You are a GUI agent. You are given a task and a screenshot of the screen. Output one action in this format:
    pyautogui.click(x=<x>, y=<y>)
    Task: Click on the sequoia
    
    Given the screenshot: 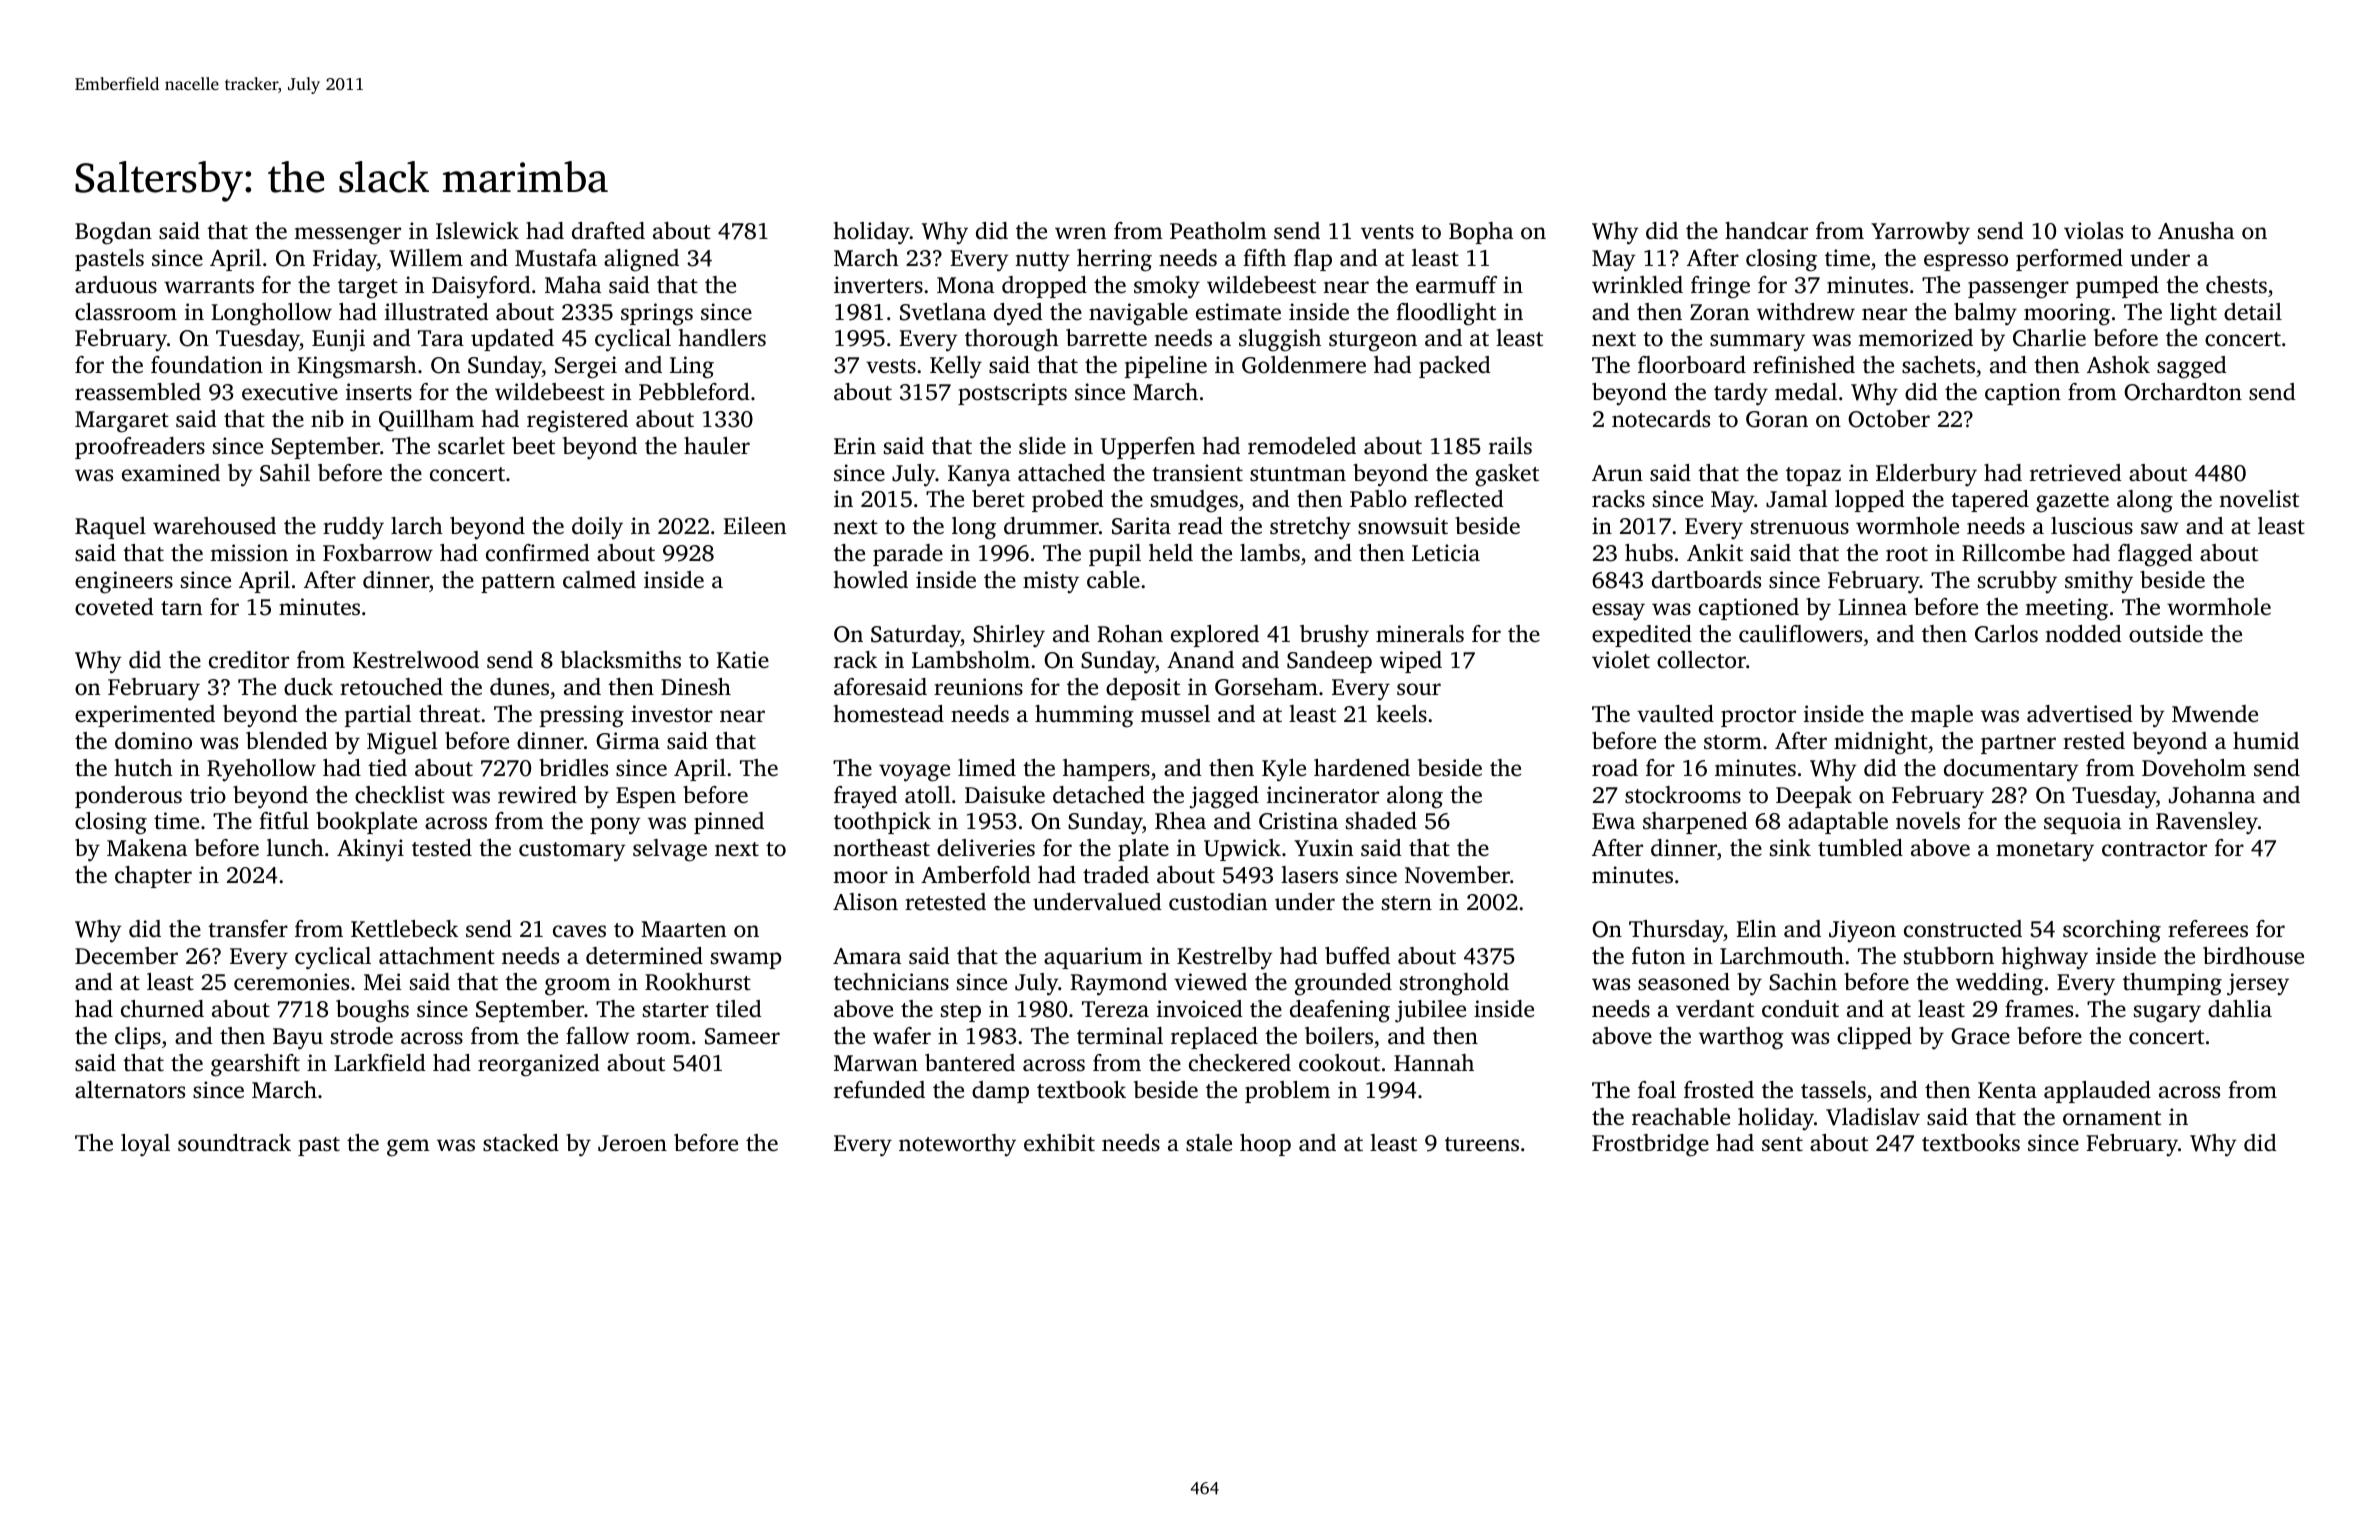 What is the action you would take?
    pyautogui.click(x=2082, y=823)
